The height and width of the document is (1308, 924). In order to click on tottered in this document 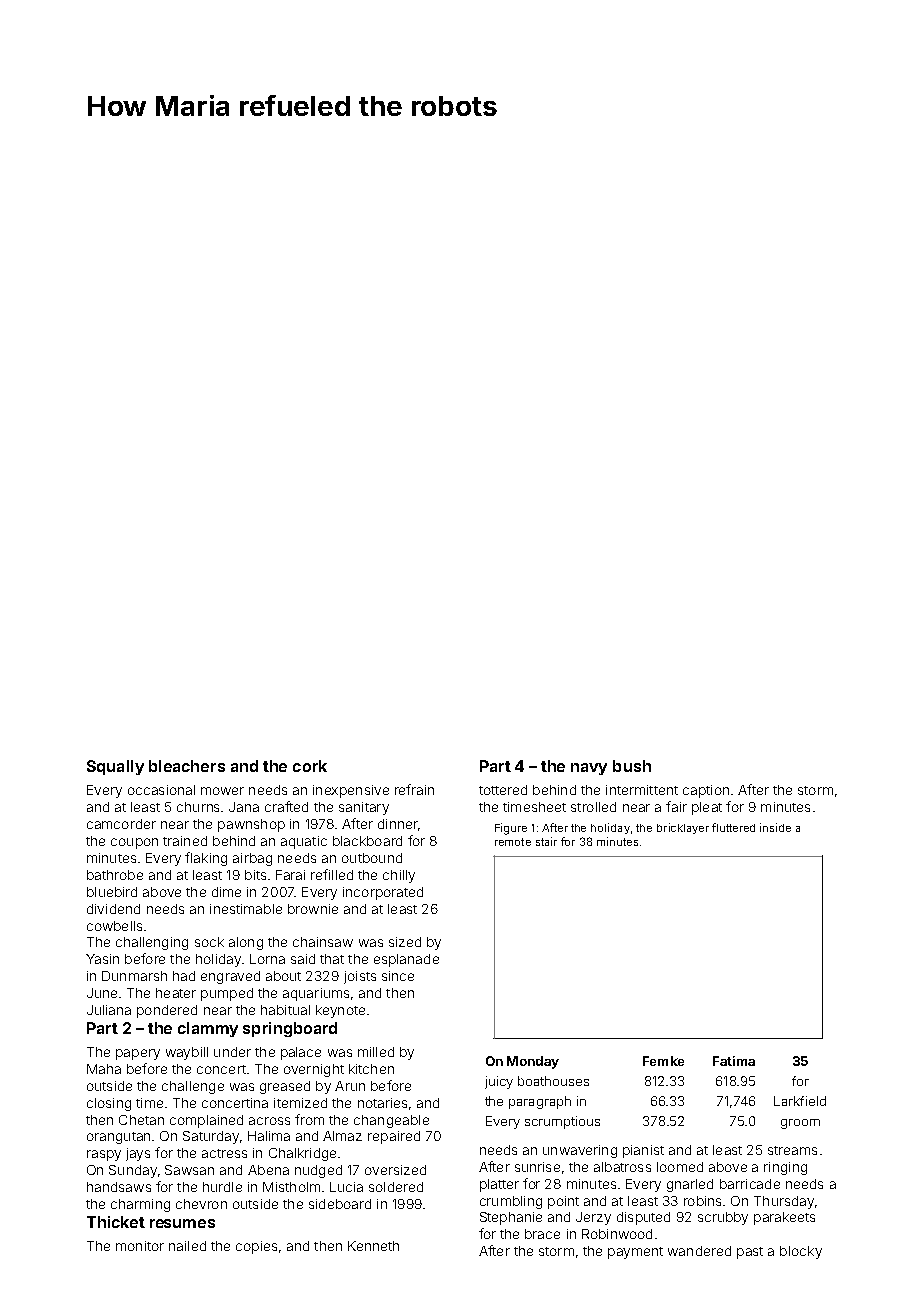, I will do `click(503, 790)`.
